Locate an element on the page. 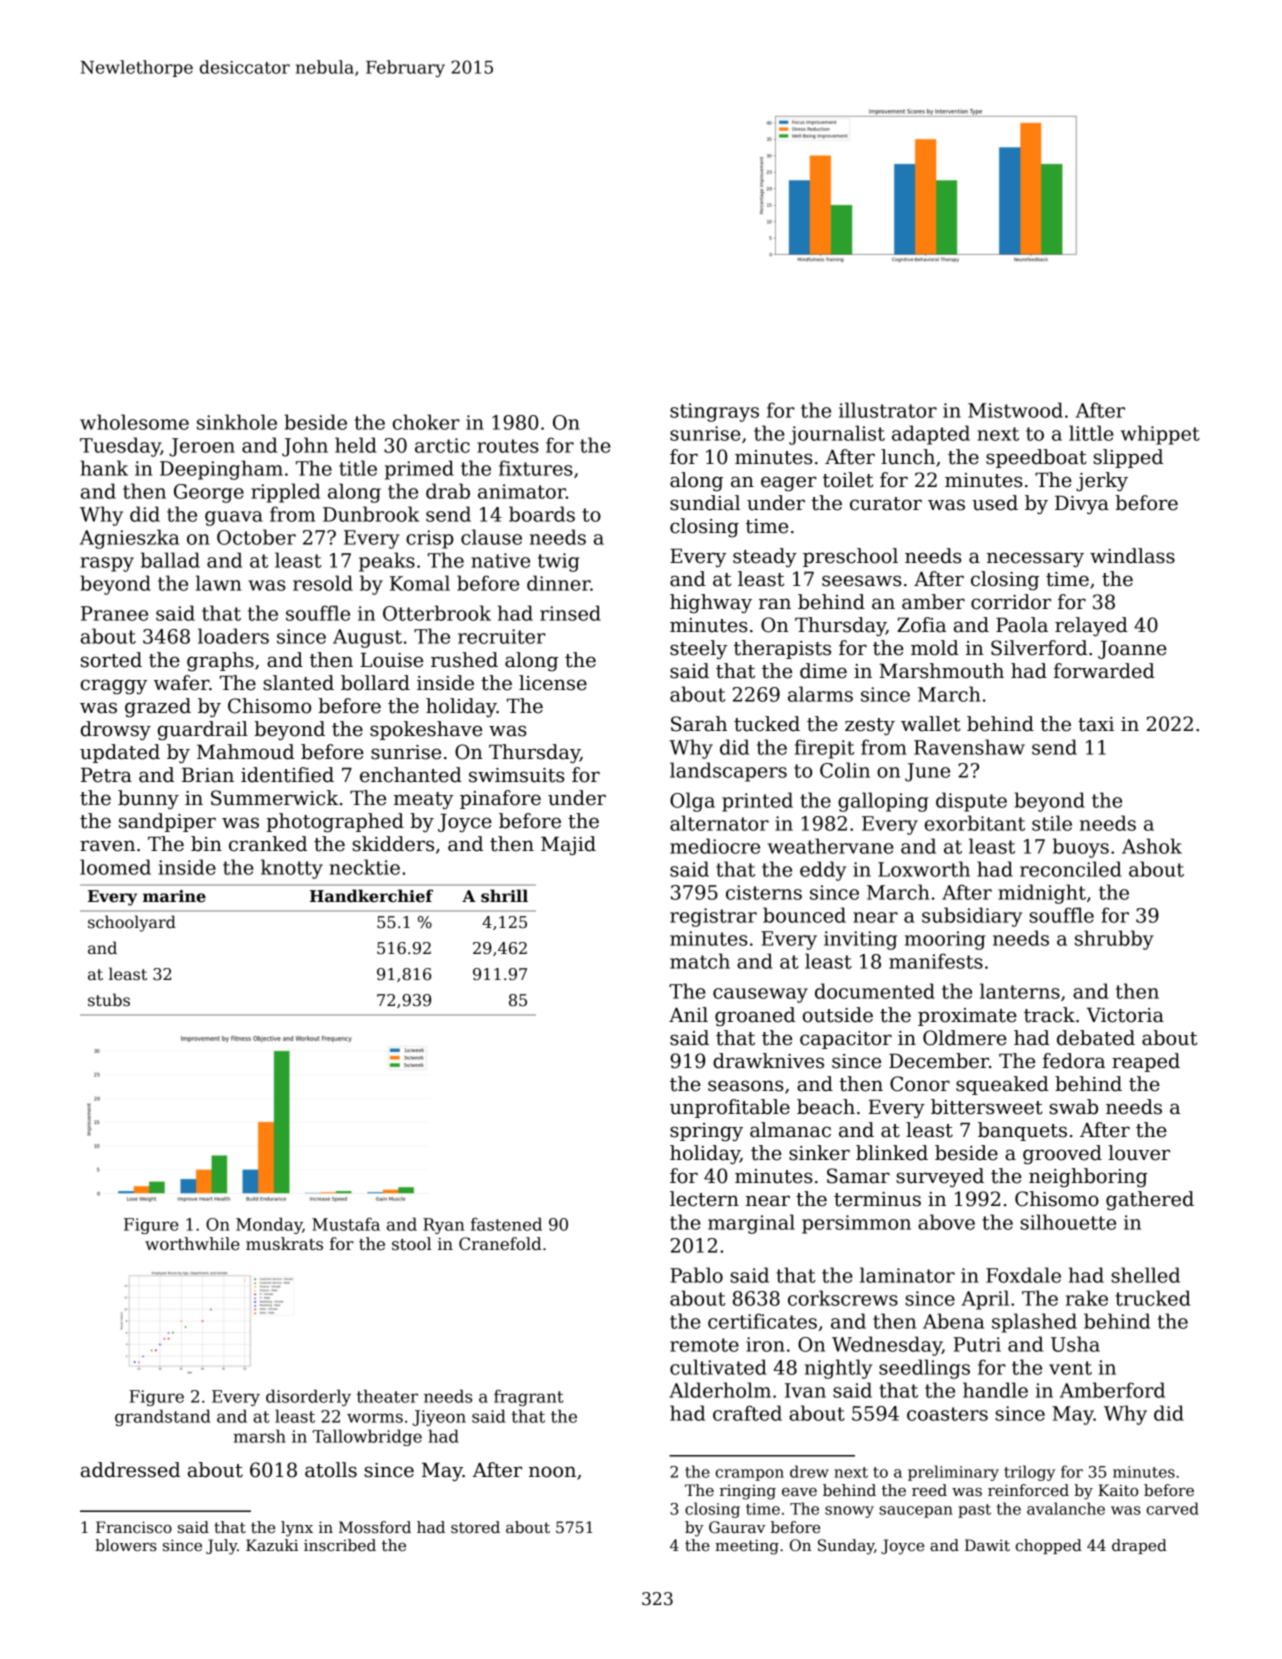 The width and height of the image is (1282, 1659). Divya is located at coordinates (1082, 505).
